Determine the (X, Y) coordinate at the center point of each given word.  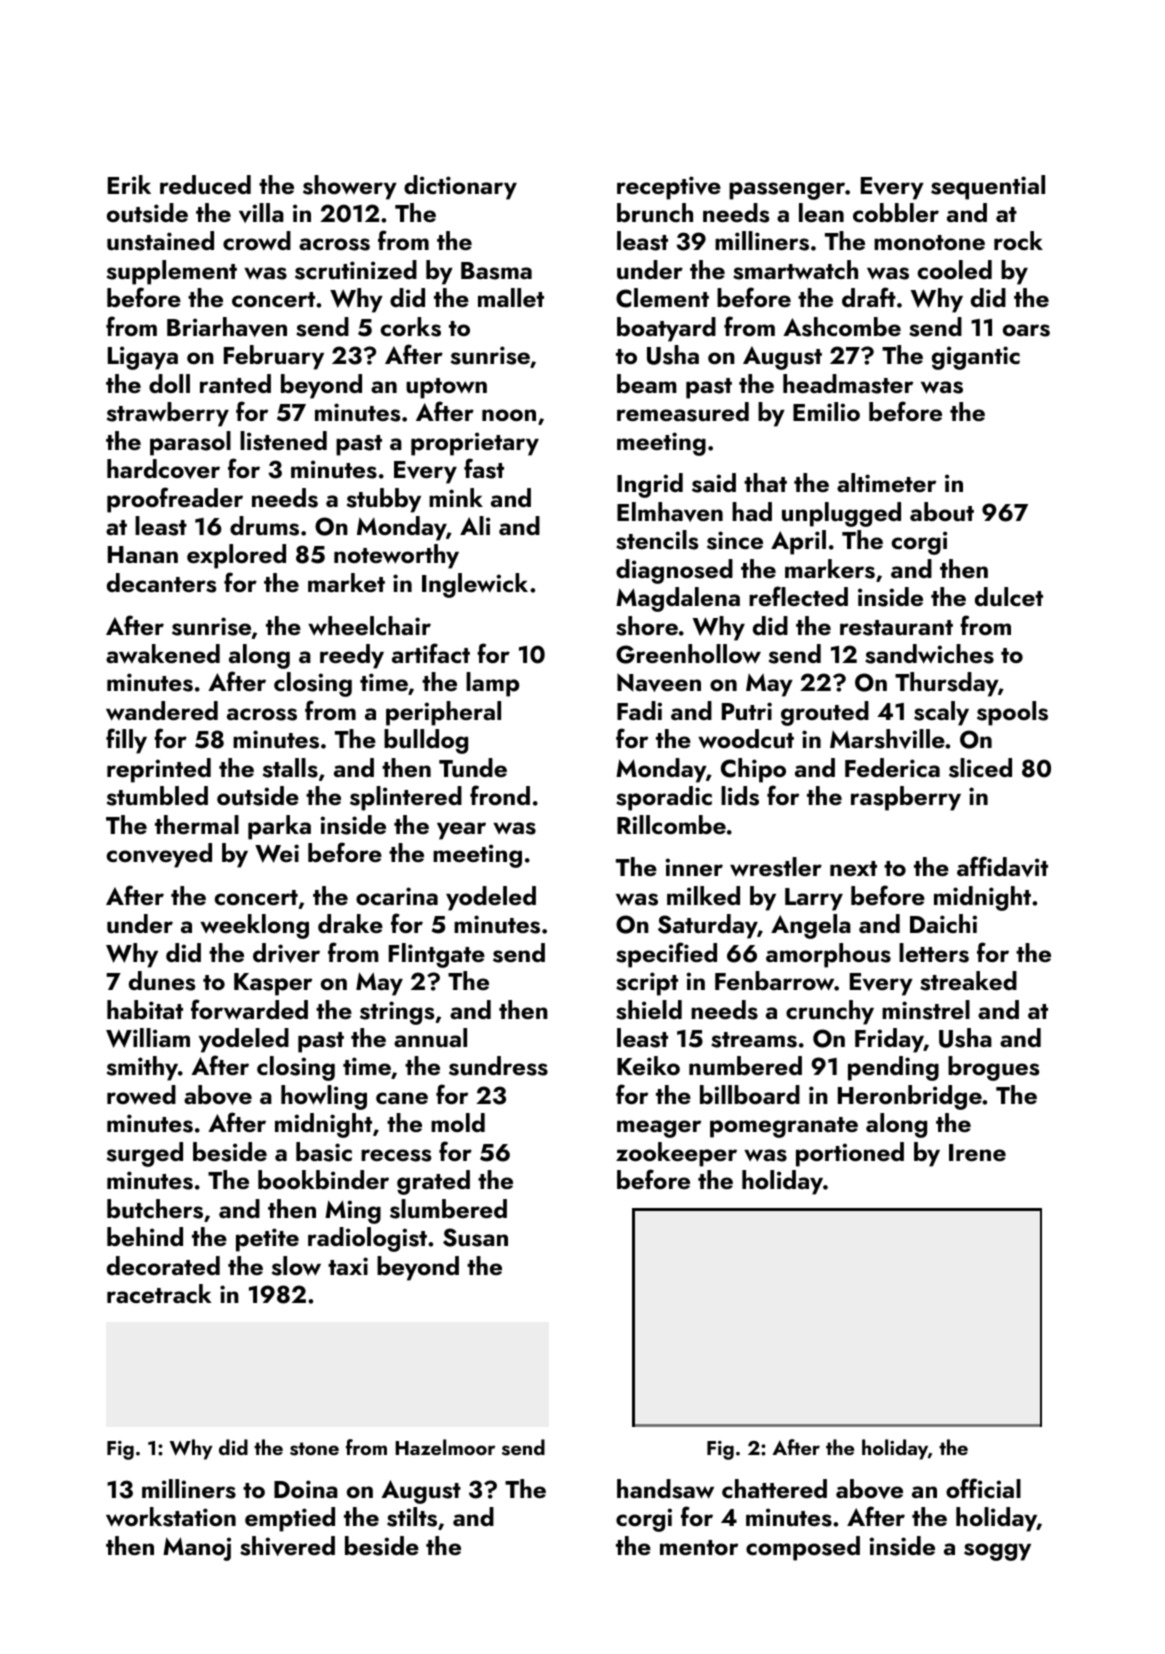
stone (314, 1449)
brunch (655, 212)
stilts (412, 1517)
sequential (988, 187)
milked (703, 895)
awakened (163, 654)
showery (350, 187)
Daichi (943, 923)
